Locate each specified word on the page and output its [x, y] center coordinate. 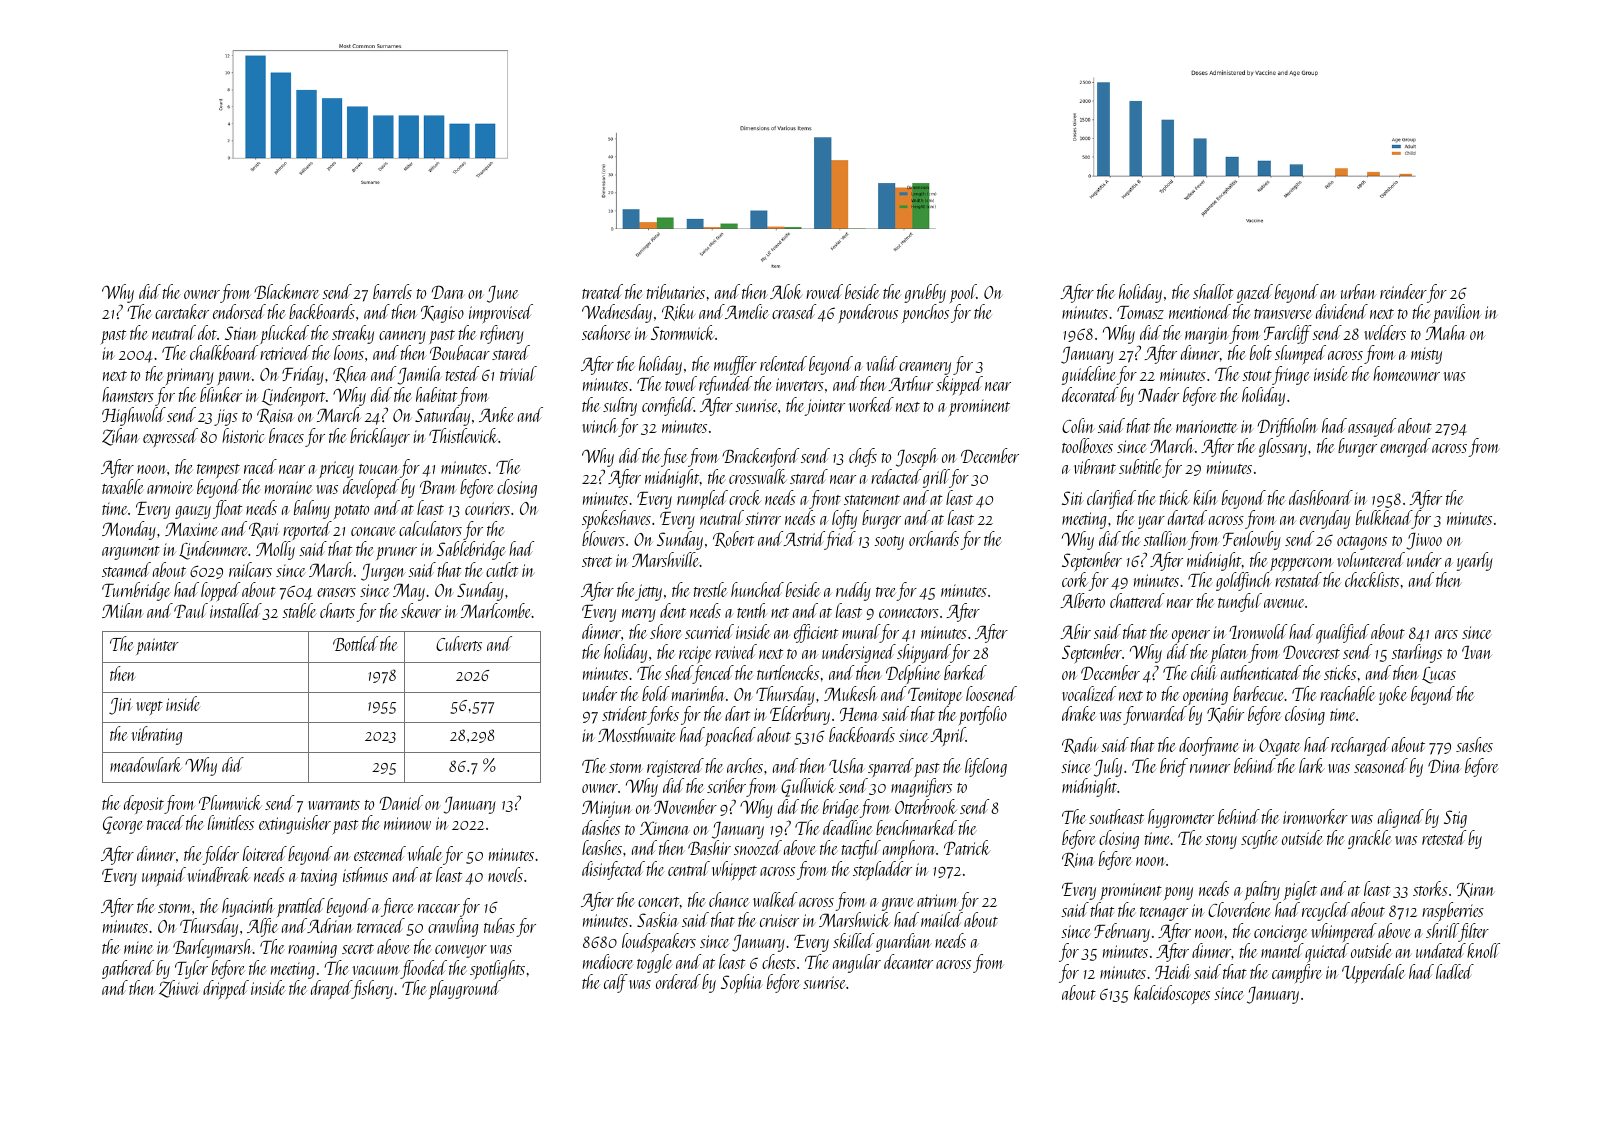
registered [675, 767]
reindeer [1403, 291]
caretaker [182, 311]
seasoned [1381, 765]
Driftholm [1287, 427]
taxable [122, 486]
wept [149, 708]
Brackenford [760, 457]
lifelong [986, 767]
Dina [1444, 766]
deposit [144, 804]
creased [794, 311]
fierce [397, 907]
